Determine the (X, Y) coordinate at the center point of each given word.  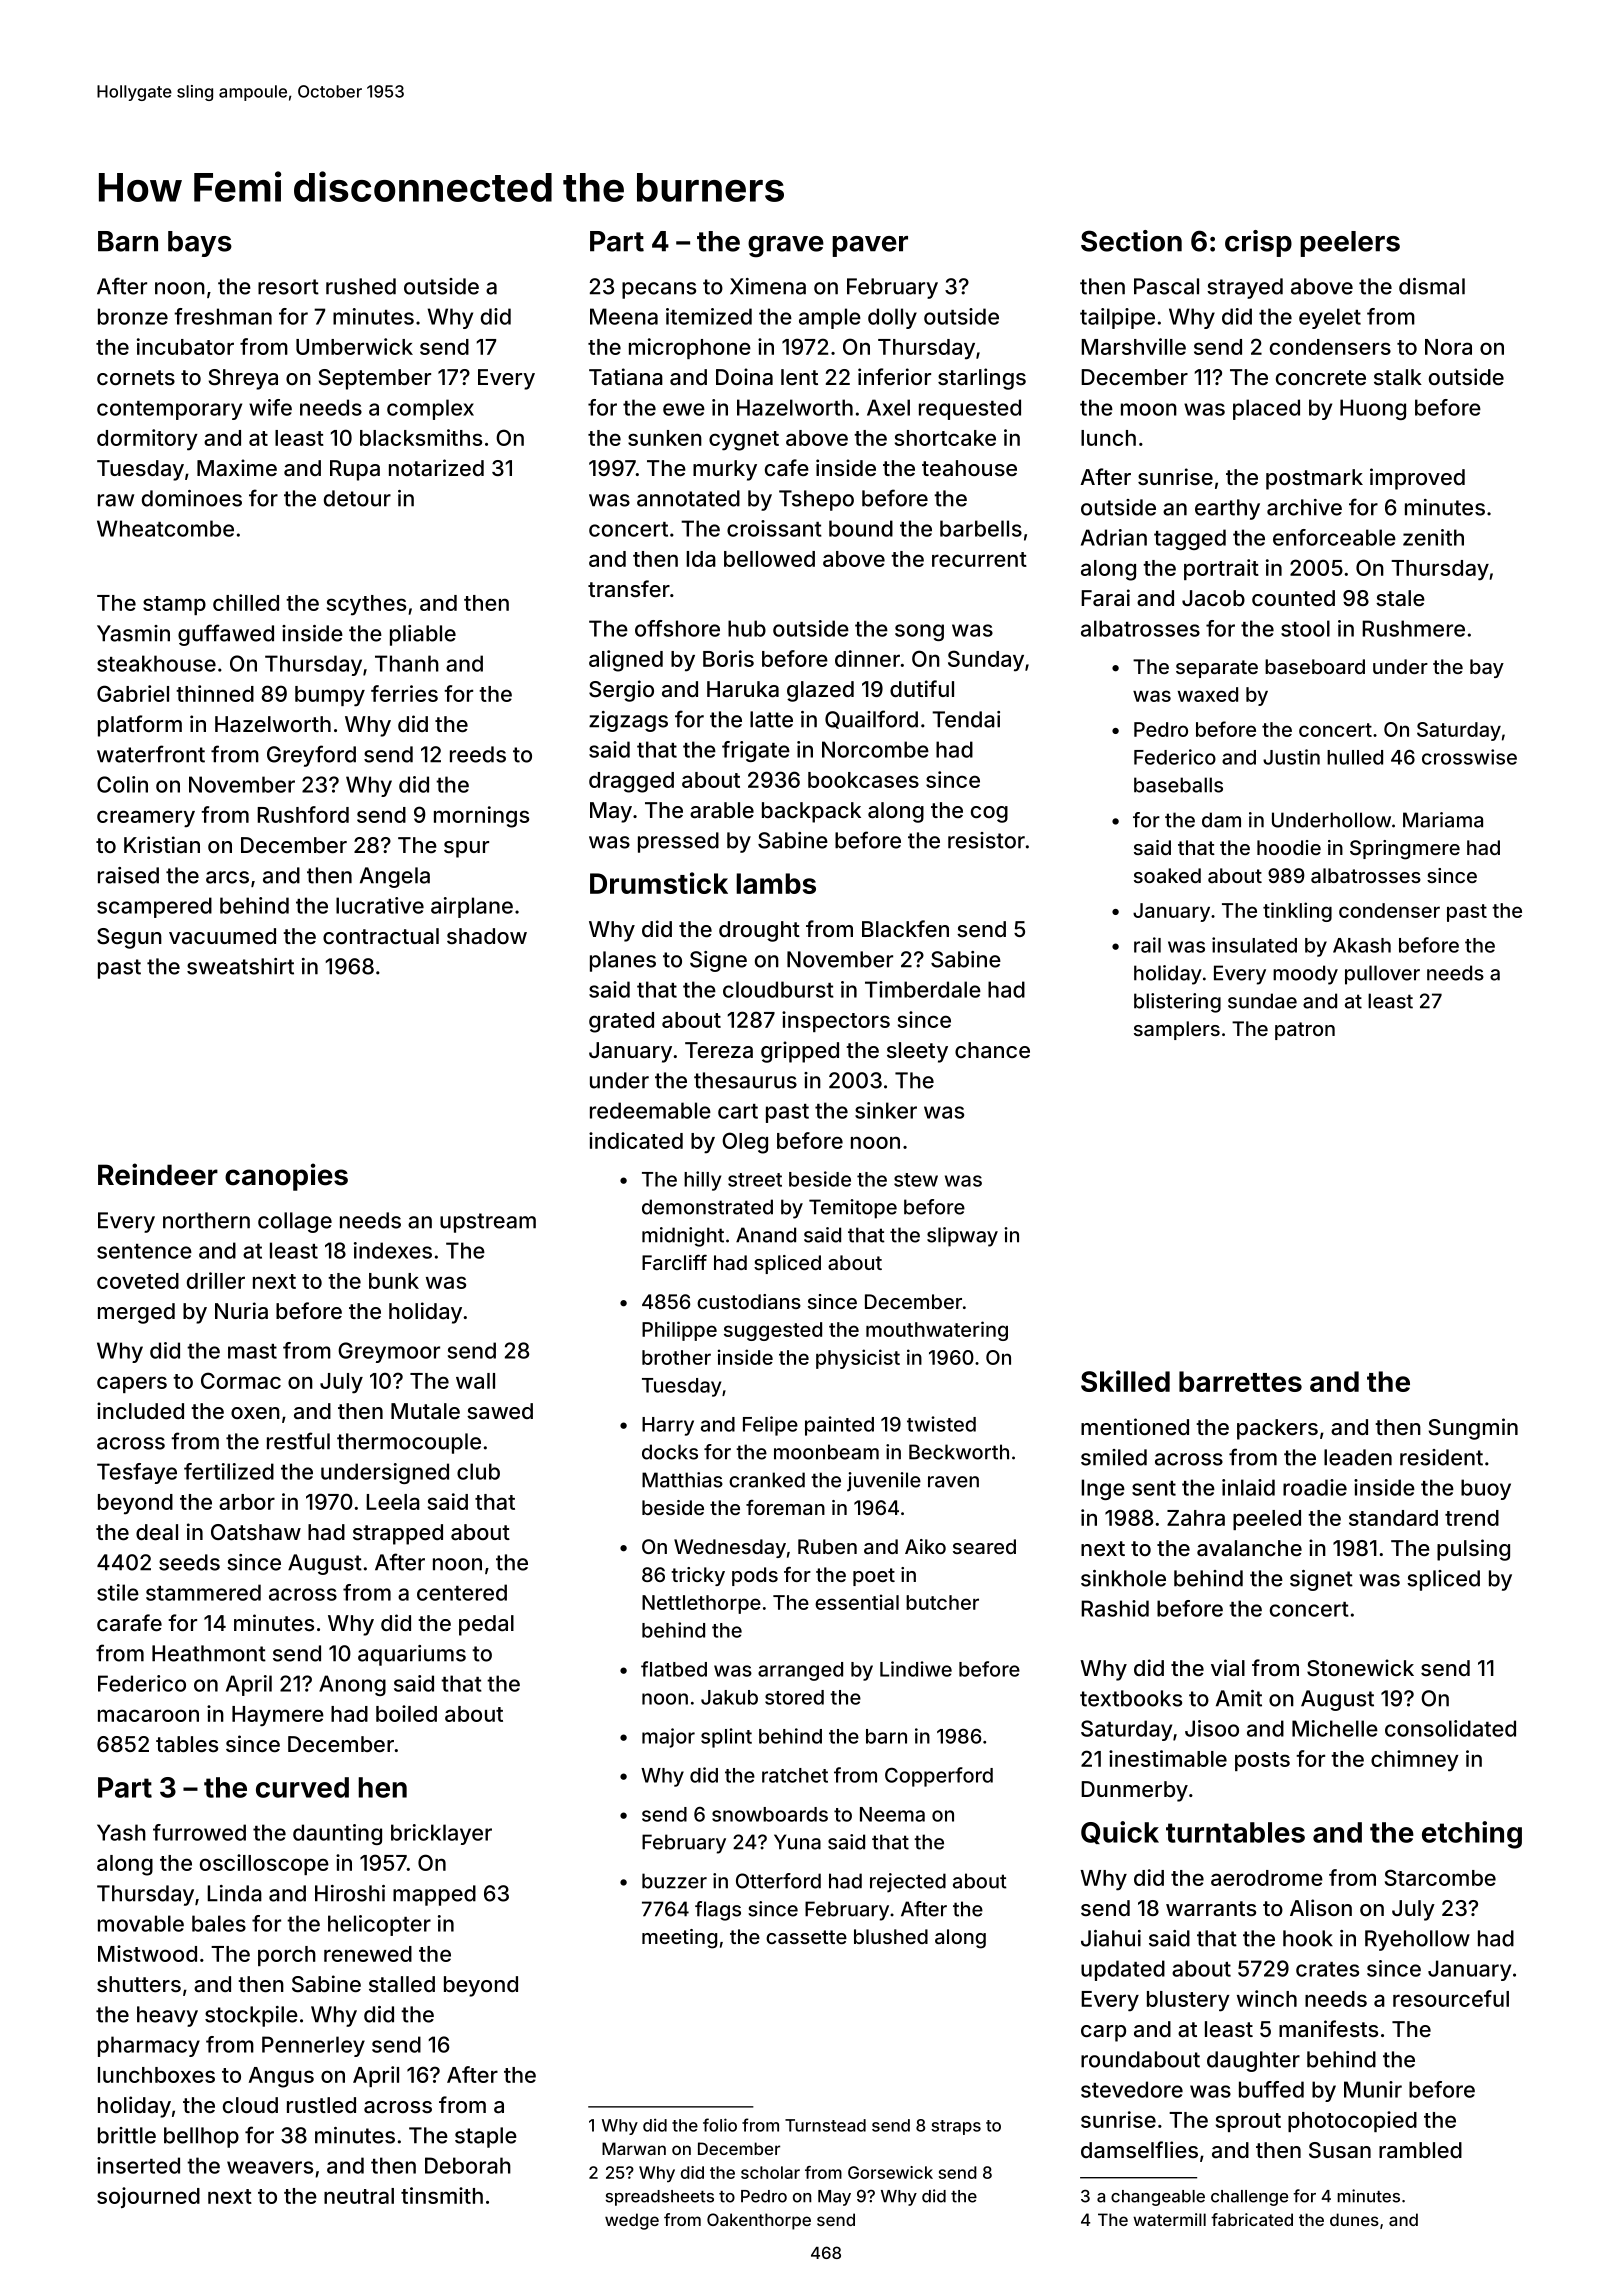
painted (839, 1426)
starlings (982, 379)
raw (116, 500)
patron (1305, 1031)
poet (874, 1577)
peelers (1350, 244)
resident (1441, 1457)
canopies (286, 1177)
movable (141, 1923)
